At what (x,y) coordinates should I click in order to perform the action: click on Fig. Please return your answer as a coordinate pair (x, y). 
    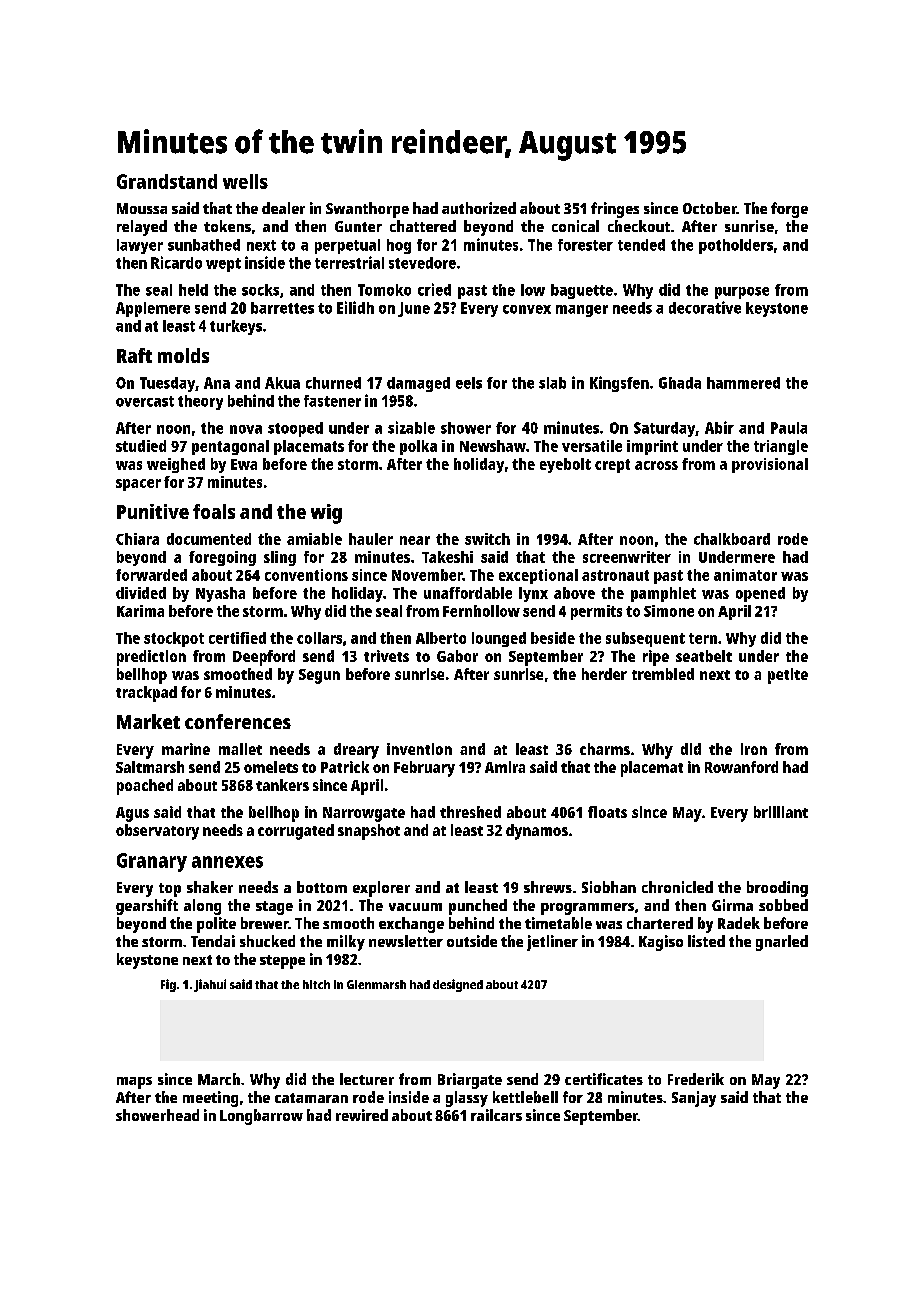
    Looking at the image, I should click on (168, 985).
